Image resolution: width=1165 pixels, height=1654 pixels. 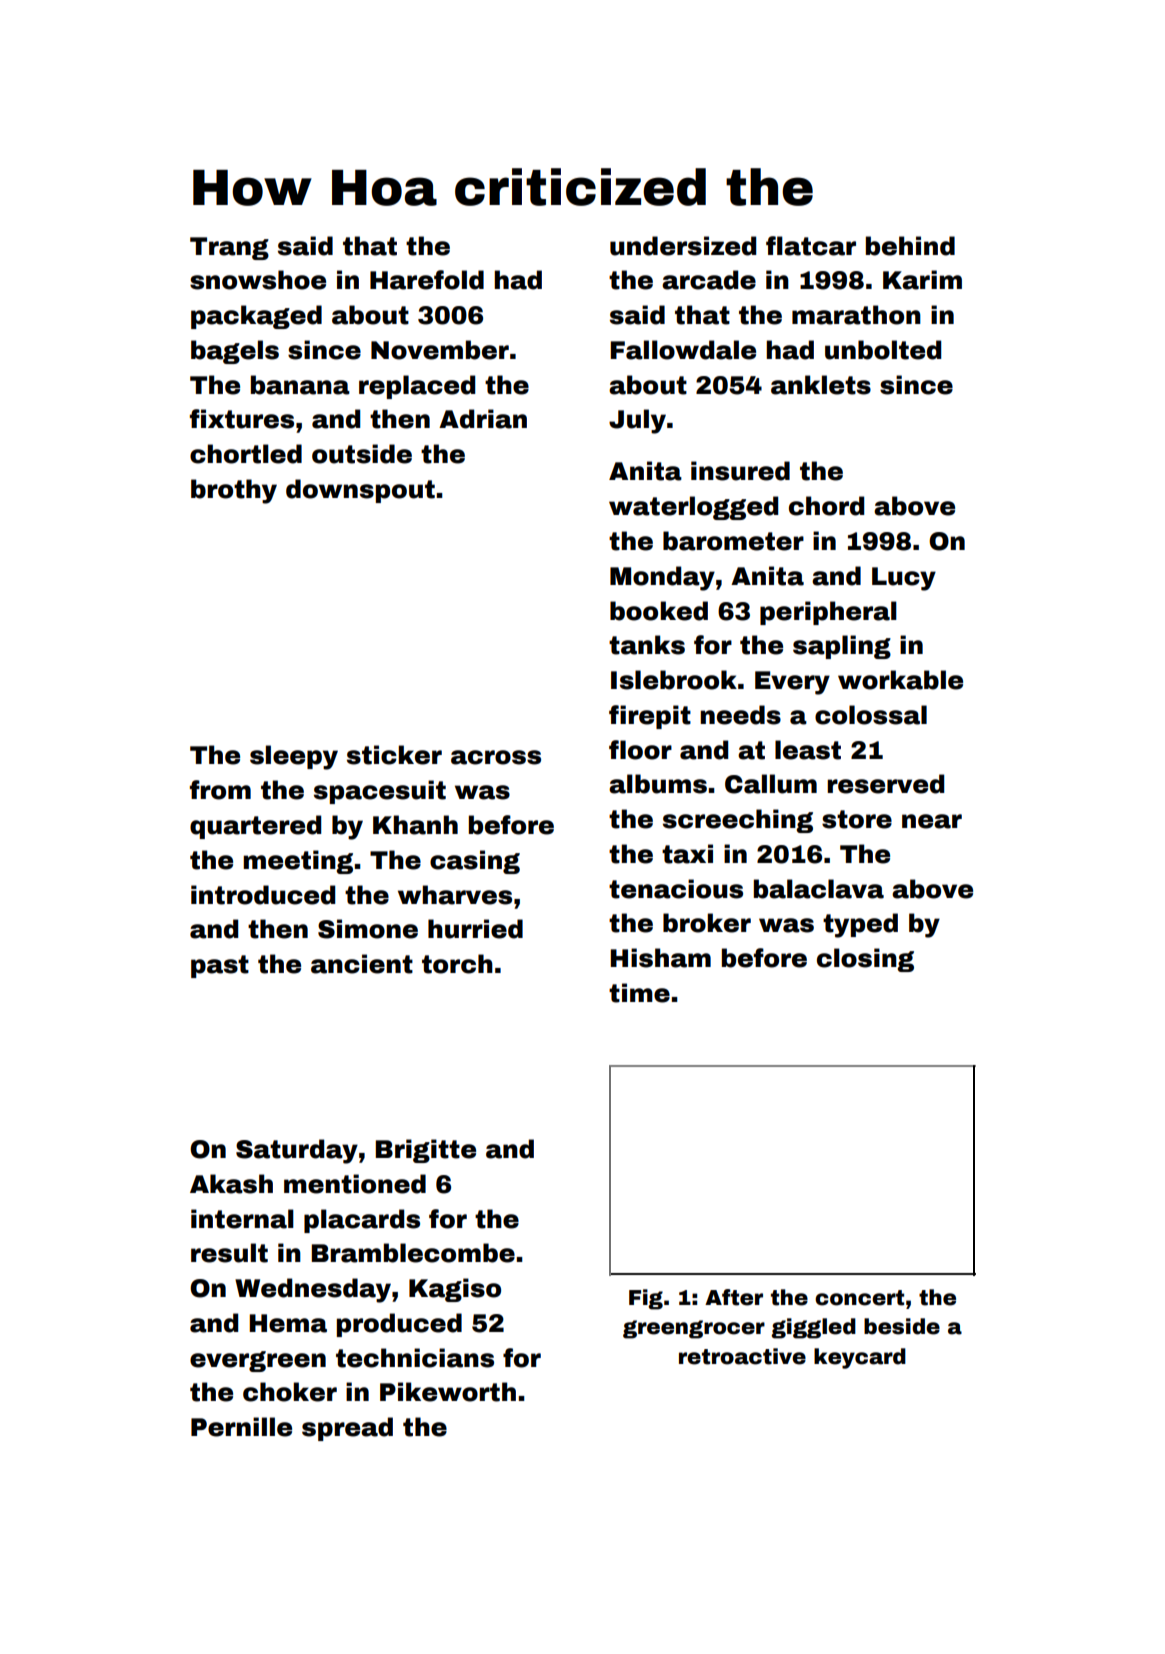 What do you see at coordinates (362, 964) in the image?
I see `ancient` at bounding box center [362, 964].
